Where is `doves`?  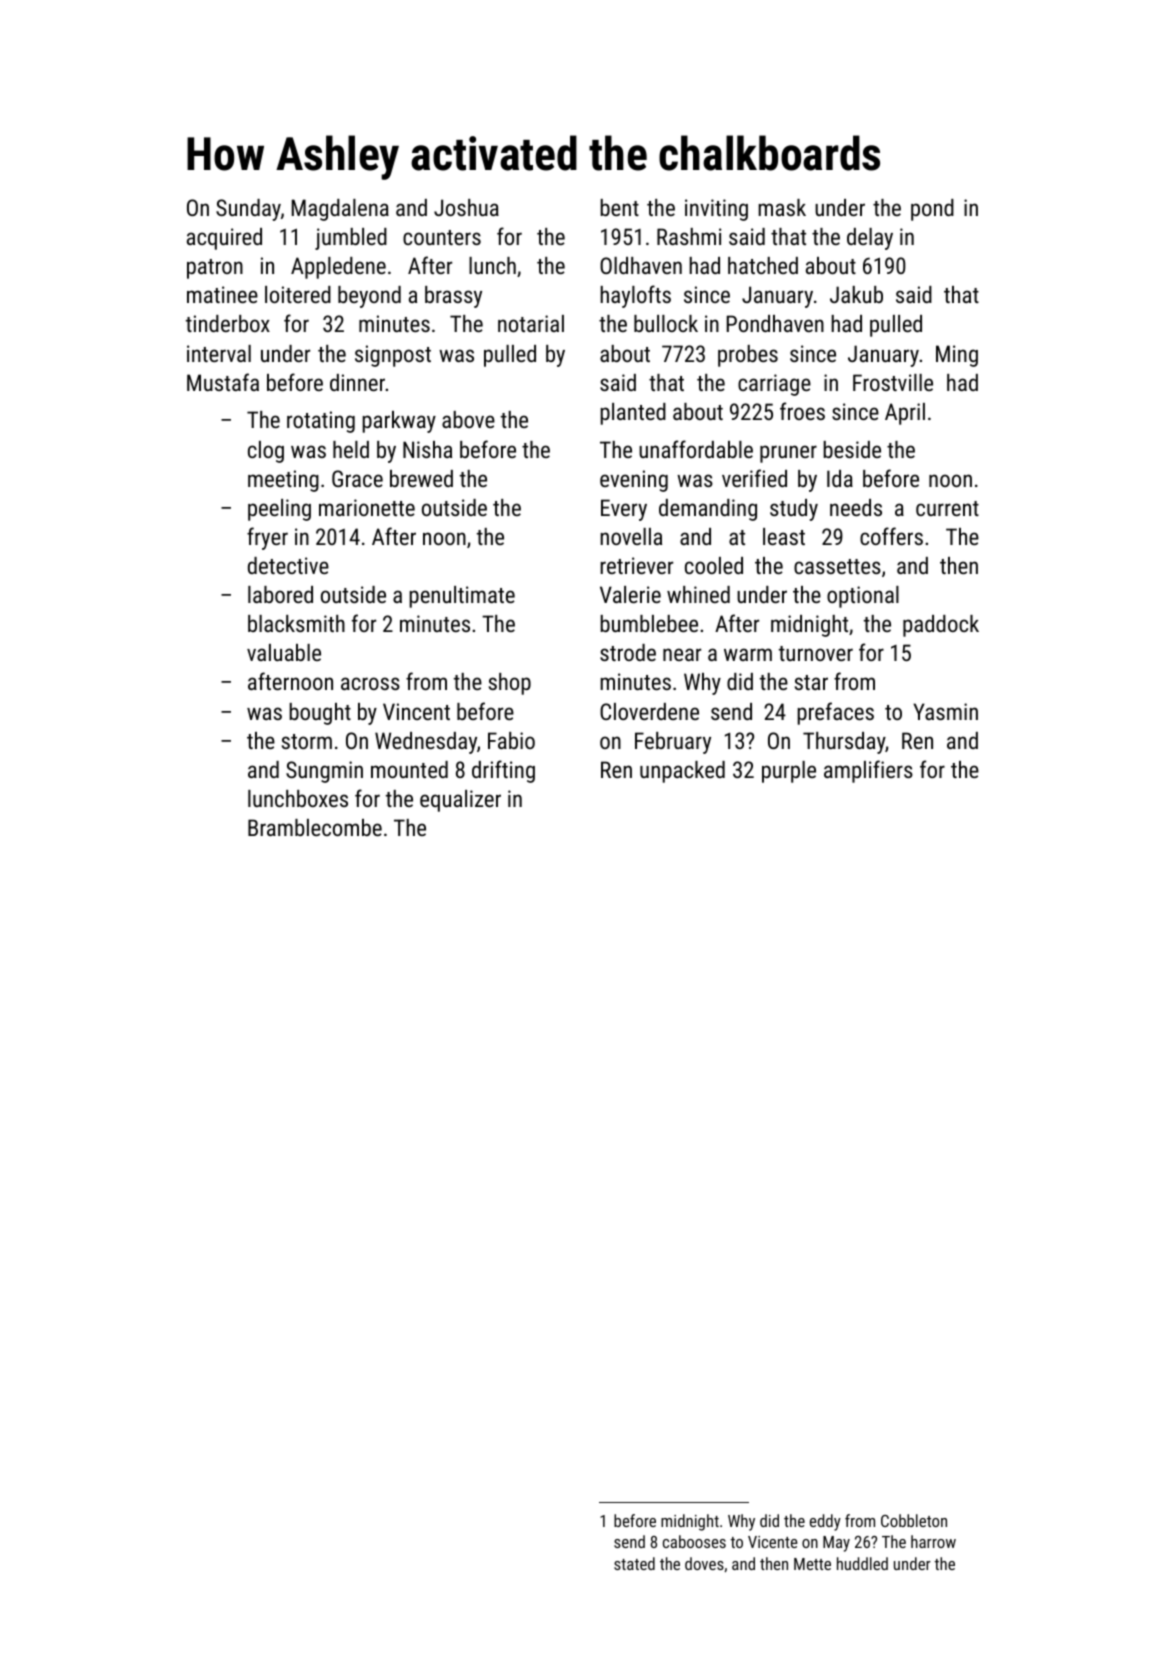
doves is located at coordinates (704, 1563).
